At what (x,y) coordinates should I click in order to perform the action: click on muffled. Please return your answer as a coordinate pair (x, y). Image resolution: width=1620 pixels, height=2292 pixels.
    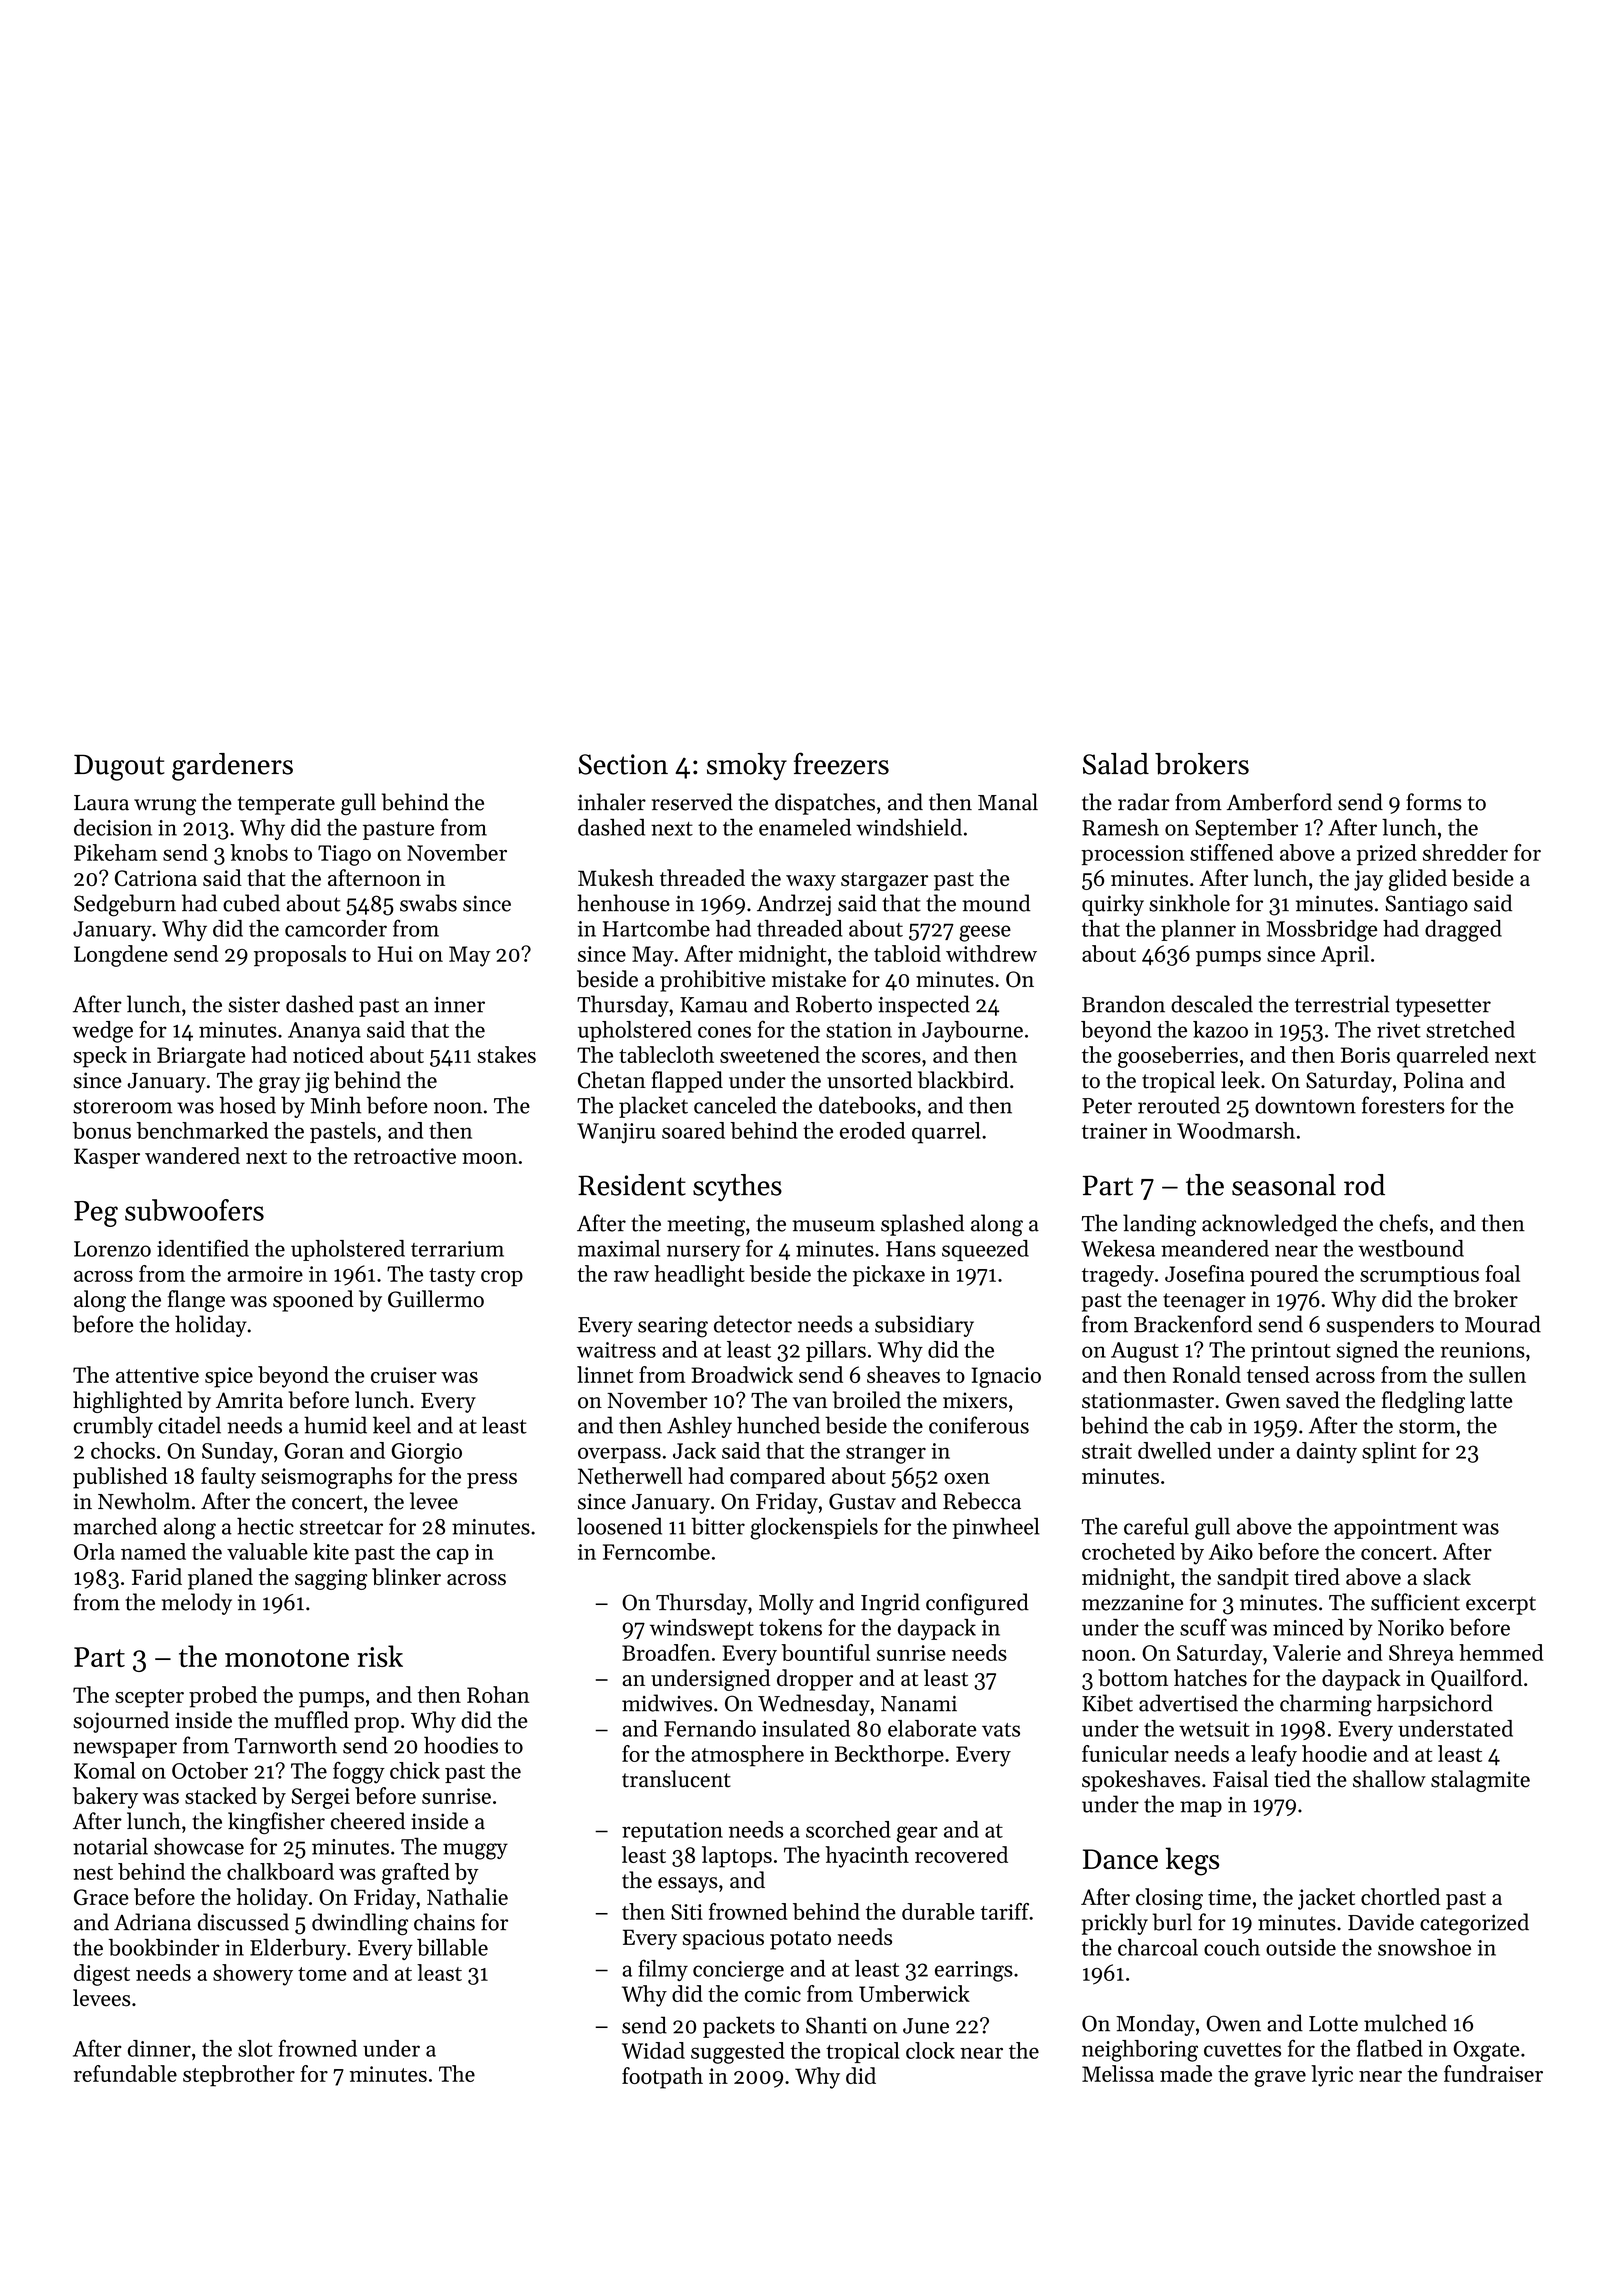
    Looking at the image, I should click on (311, 1720).
